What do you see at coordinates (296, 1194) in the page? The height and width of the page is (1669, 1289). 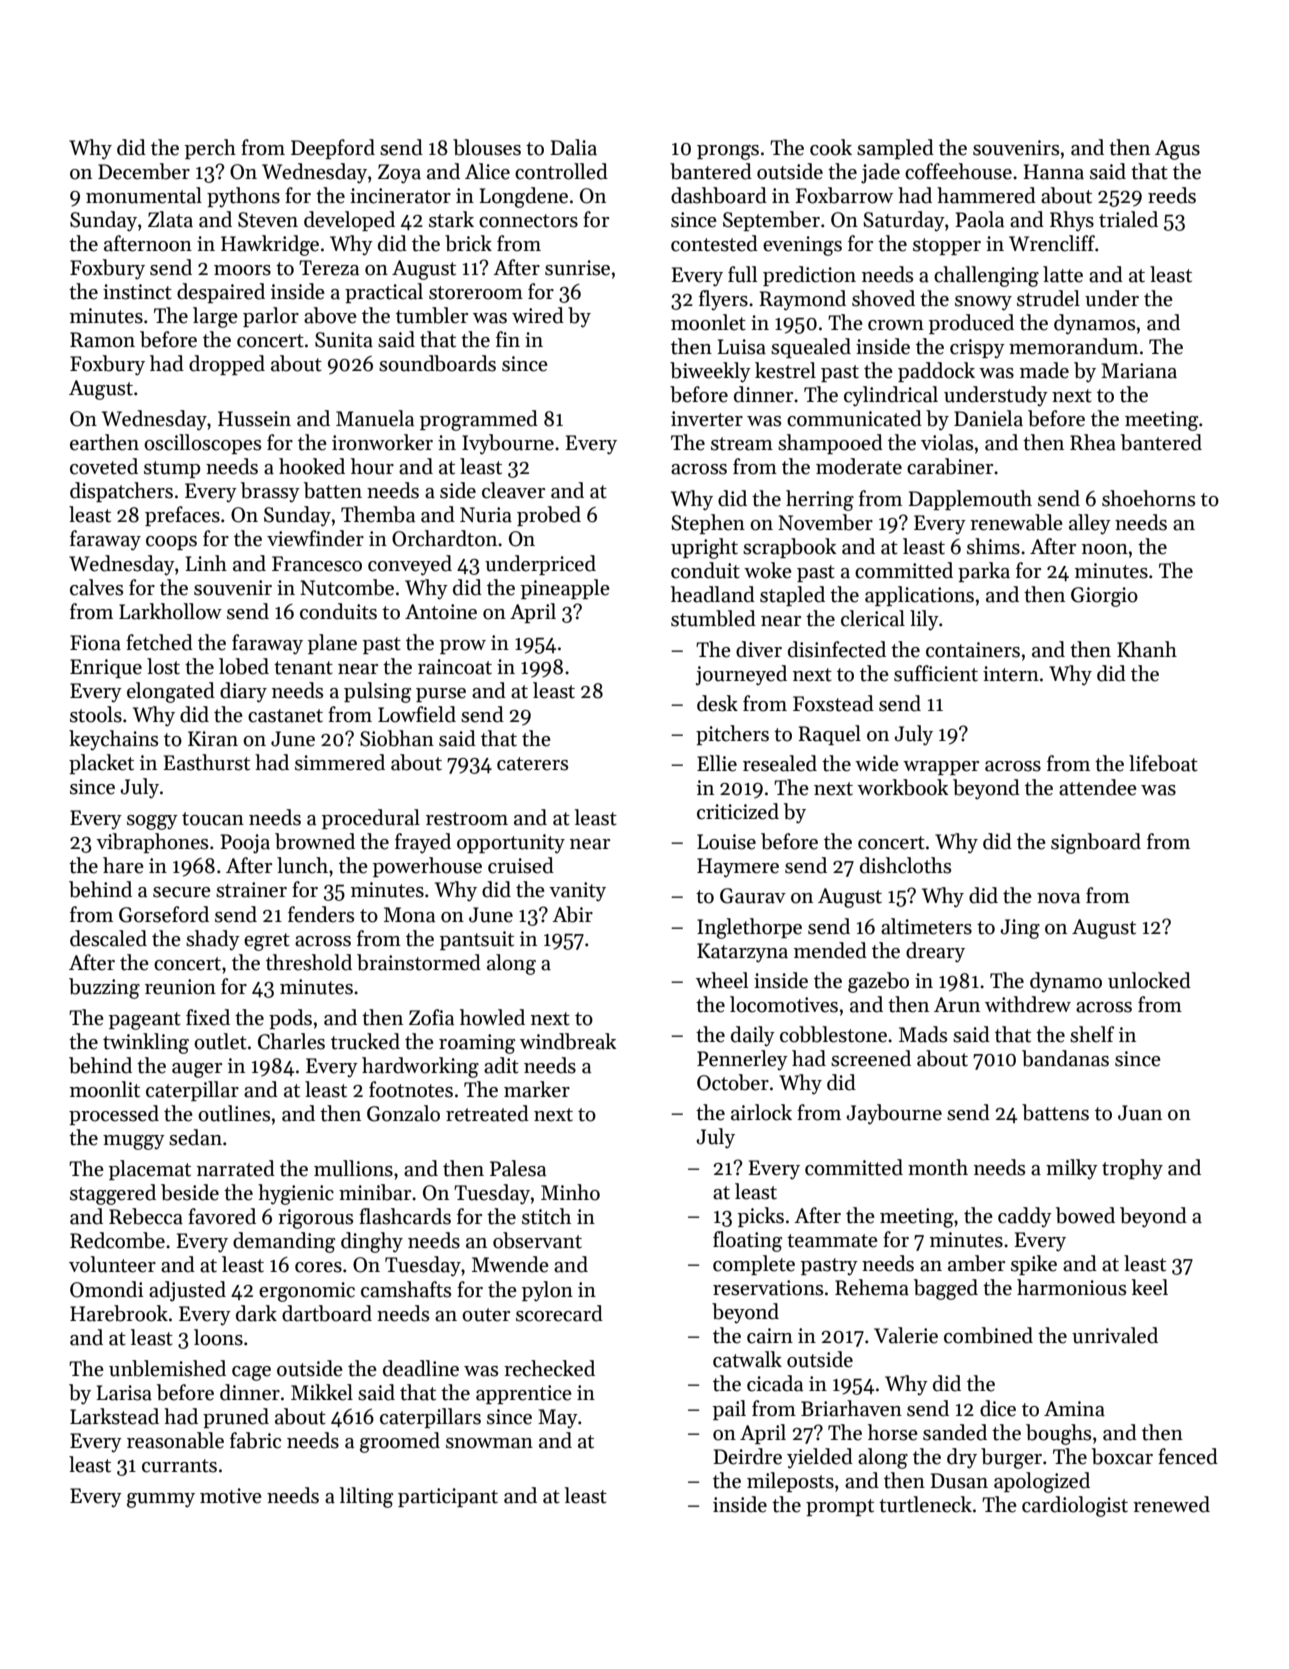 I see `hygienic` at bounding box center [296, 1194].
